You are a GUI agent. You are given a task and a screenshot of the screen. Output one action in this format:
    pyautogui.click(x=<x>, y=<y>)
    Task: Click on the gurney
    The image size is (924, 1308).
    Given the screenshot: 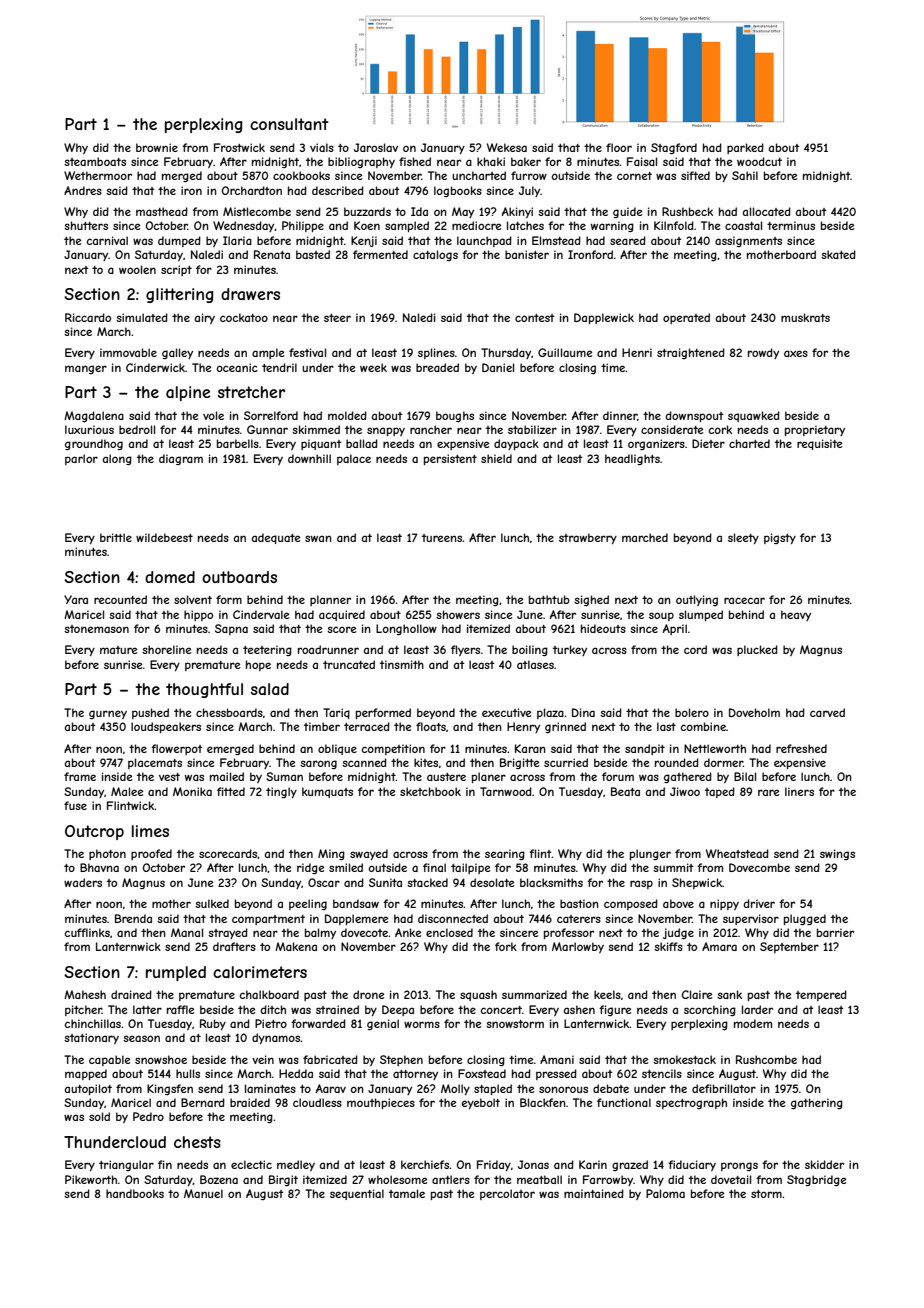 What is the action you would take?
    pyautogui.click(x=108, y=714)
